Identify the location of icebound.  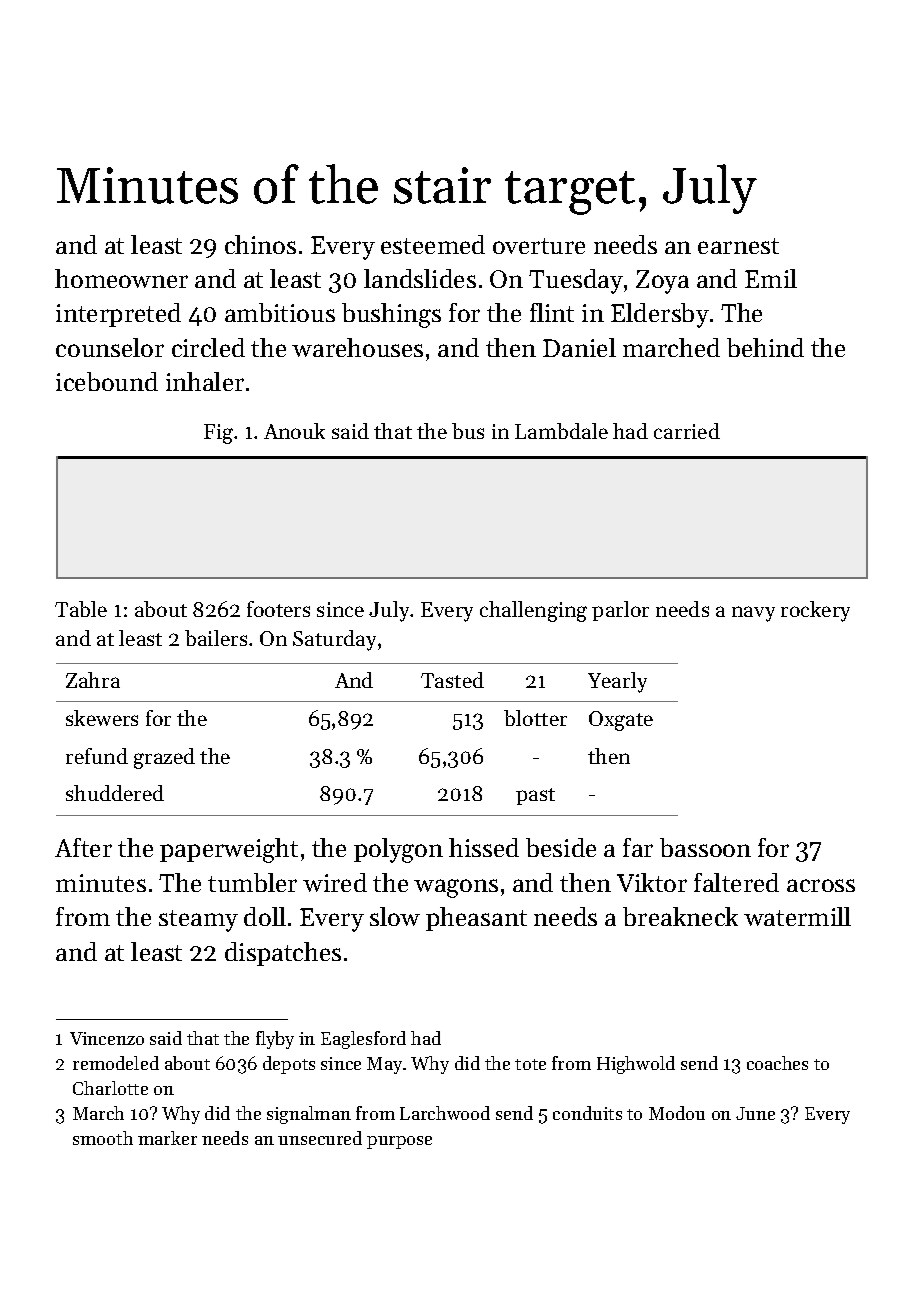
(107, 381).
